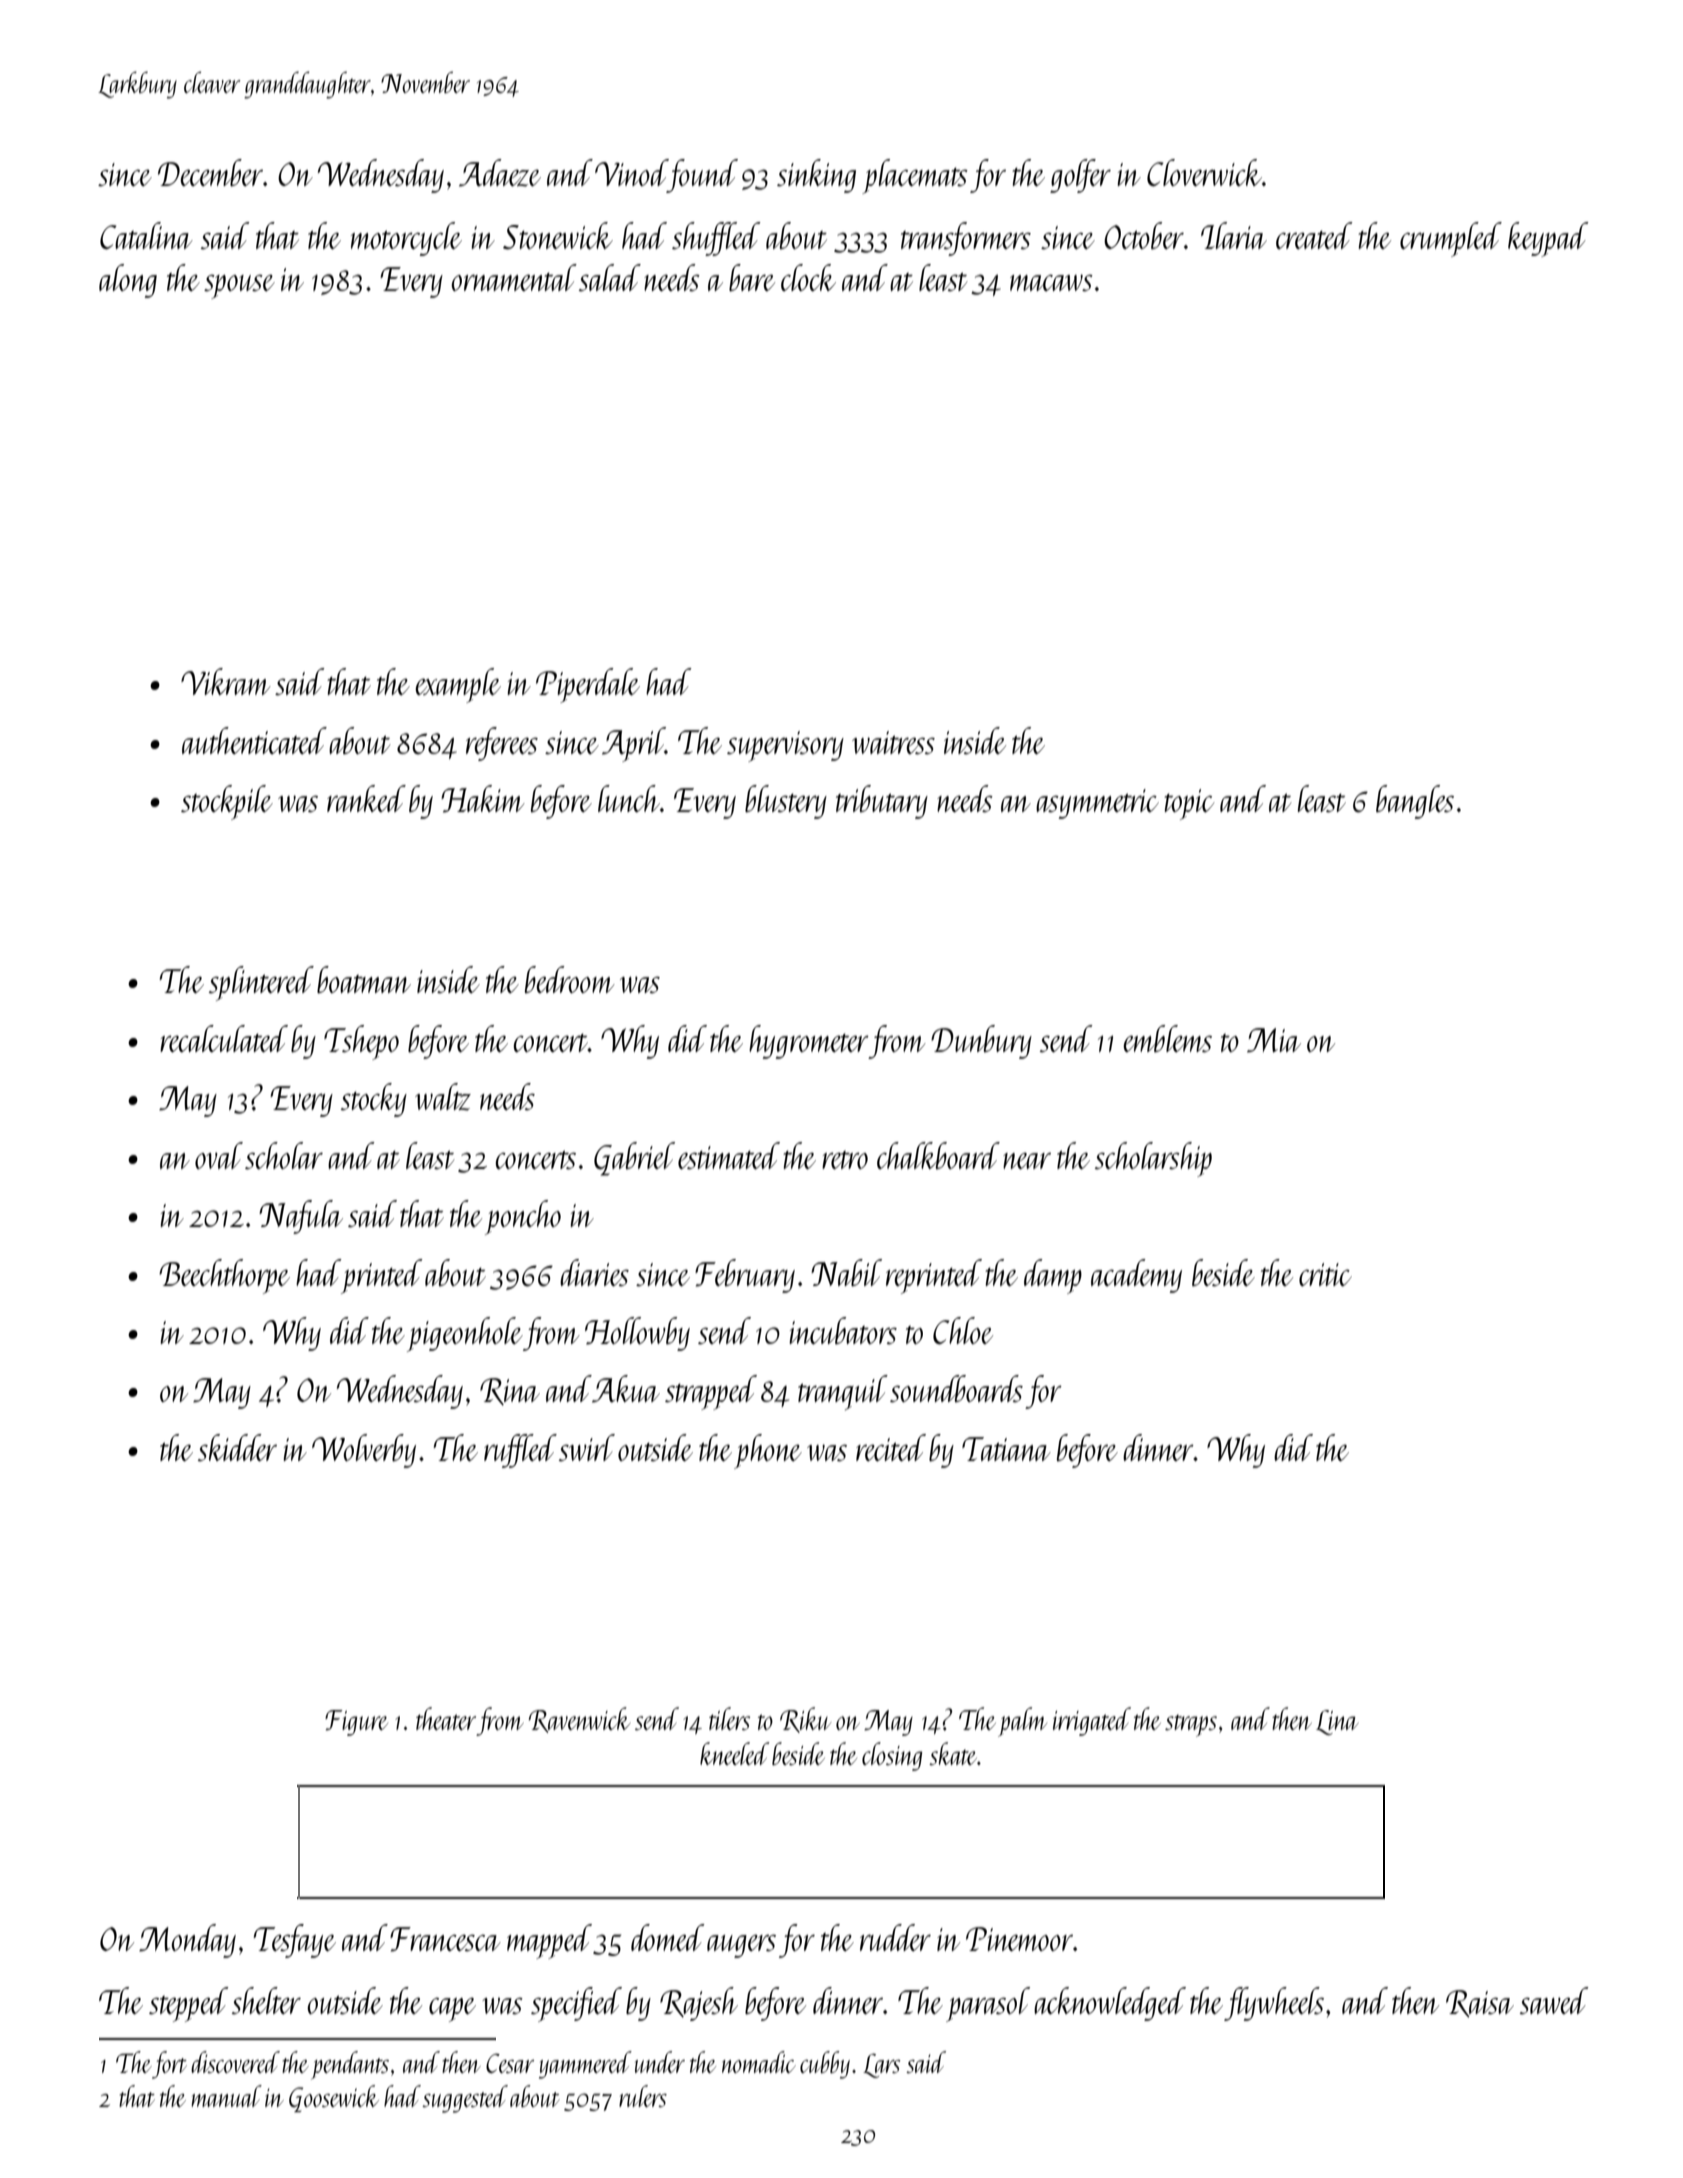  What do you see at coordinates (1051, 282) in the document?
I see `macaws` at bounding box center [1051, 282].
